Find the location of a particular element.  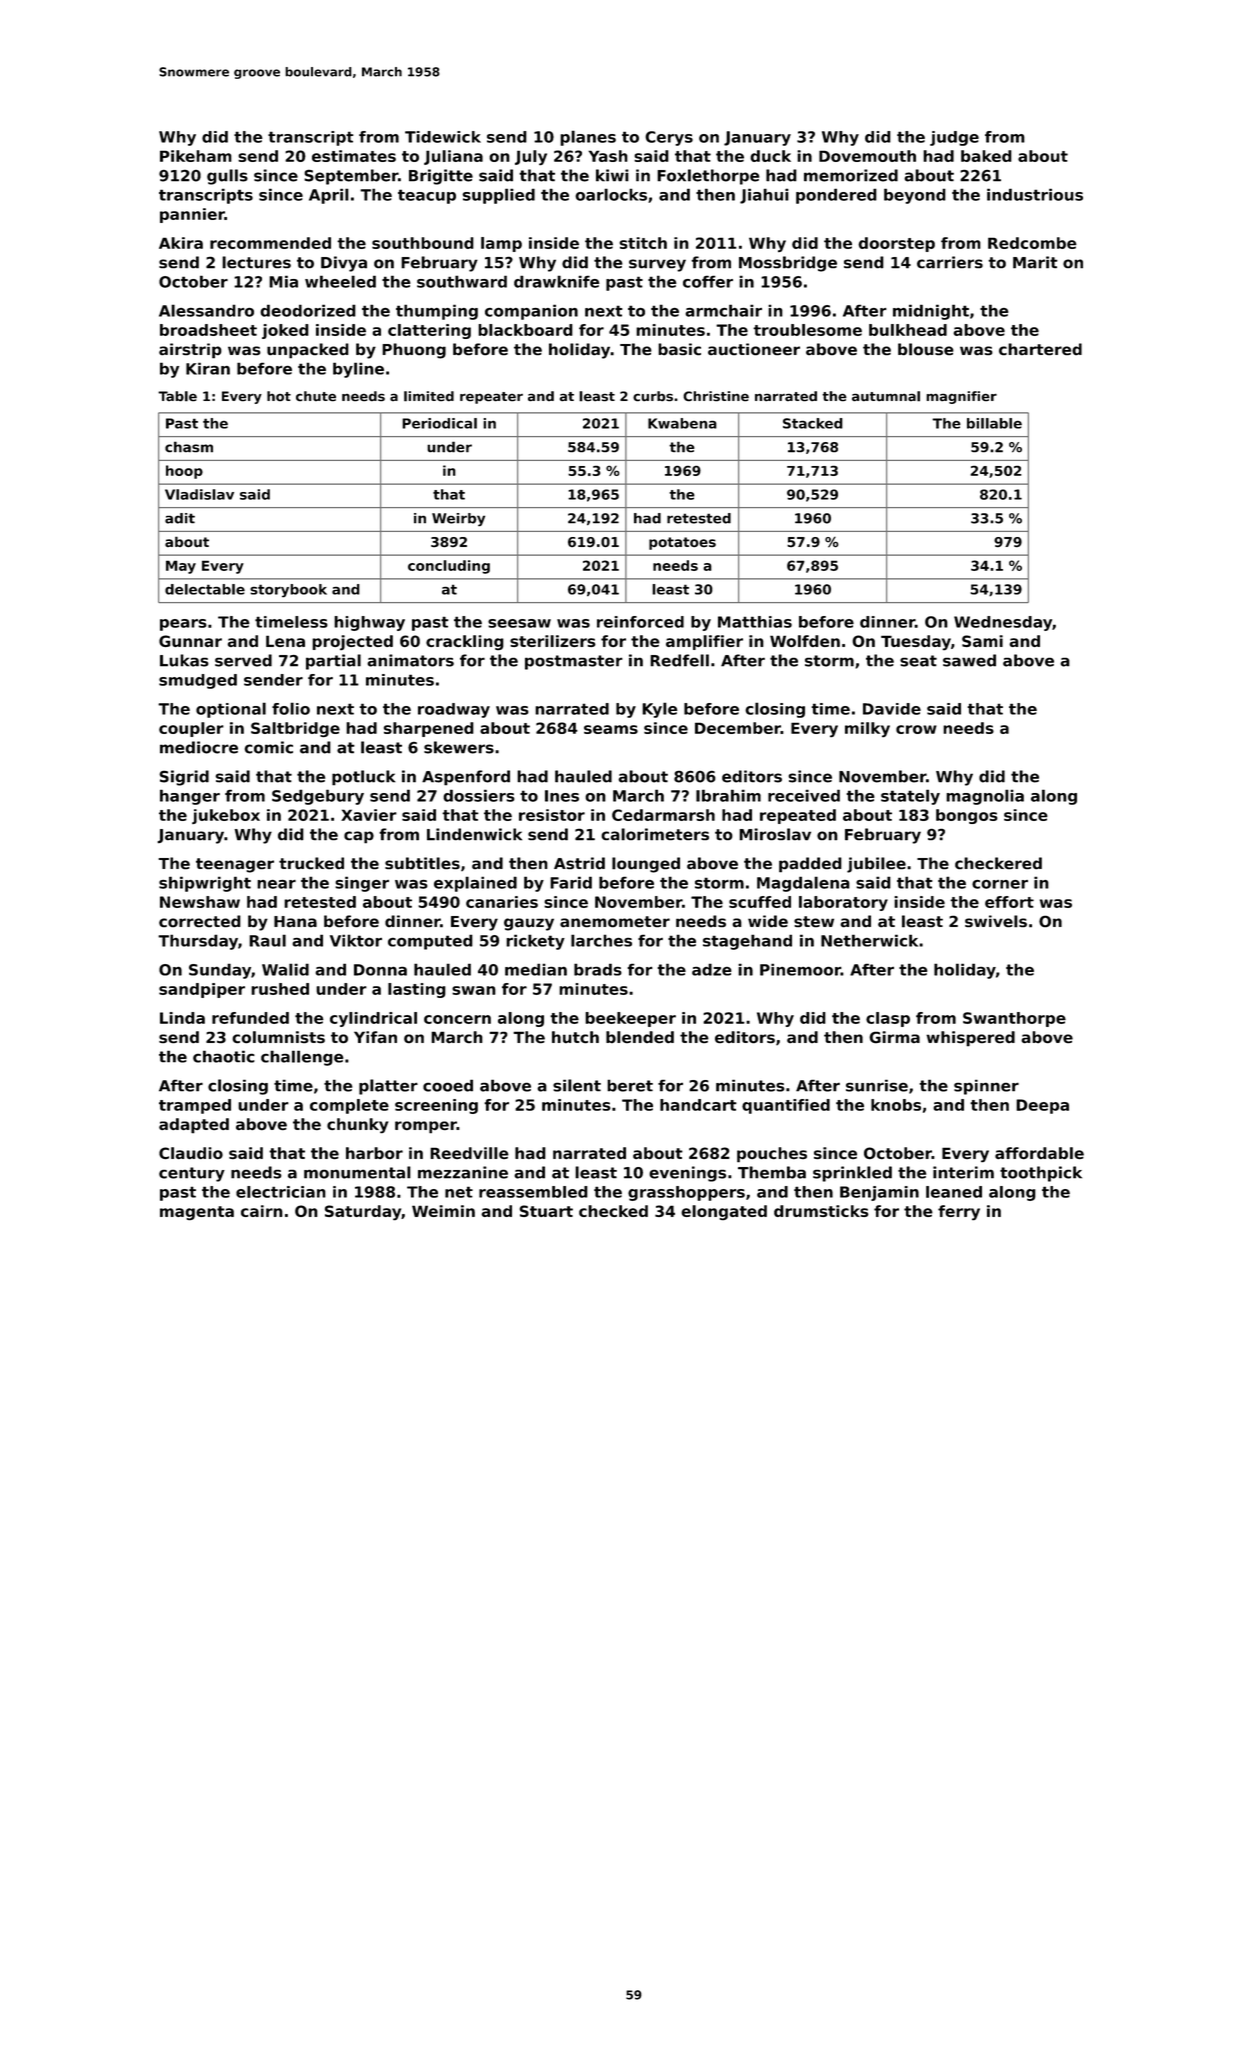

beyond is located at coordinates (915, 196).
